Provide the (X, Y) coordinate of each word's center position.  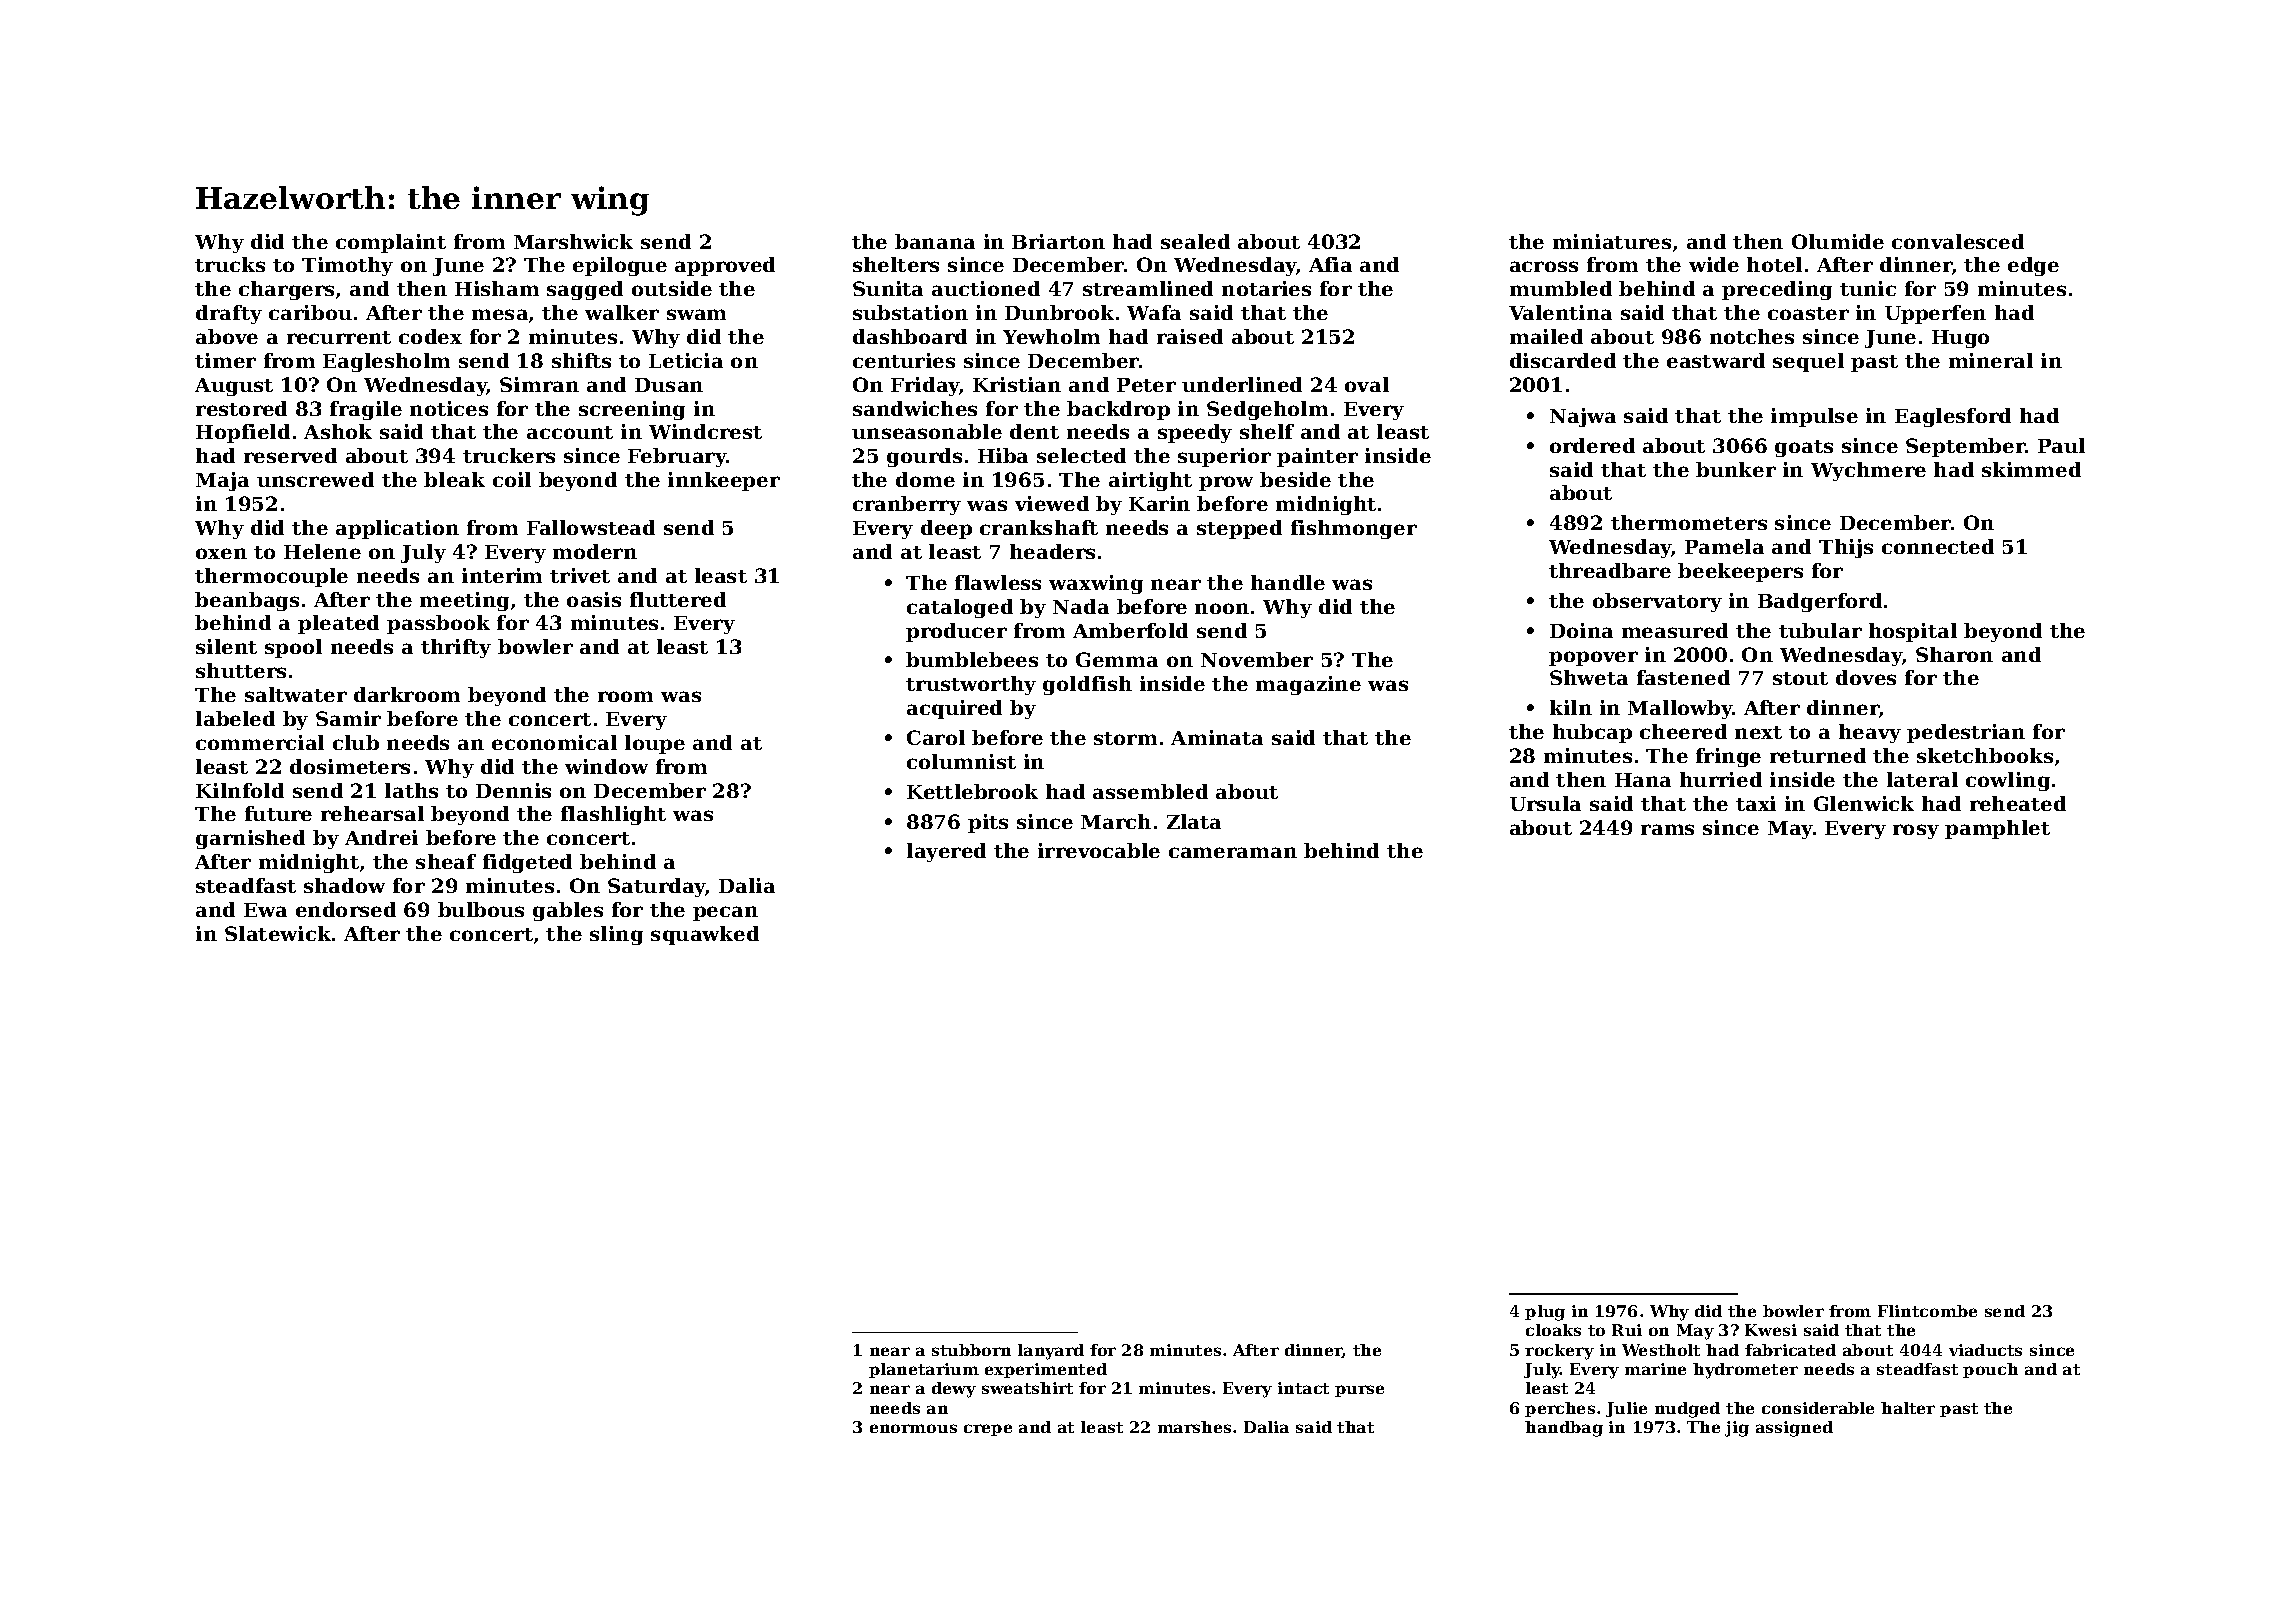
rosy (1916, 831)
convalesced (1958, 241)
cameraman (1233, 852)
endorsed (346, 909)
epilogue (620, 266)
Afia (1330, 264)
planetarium (924, 1370)
